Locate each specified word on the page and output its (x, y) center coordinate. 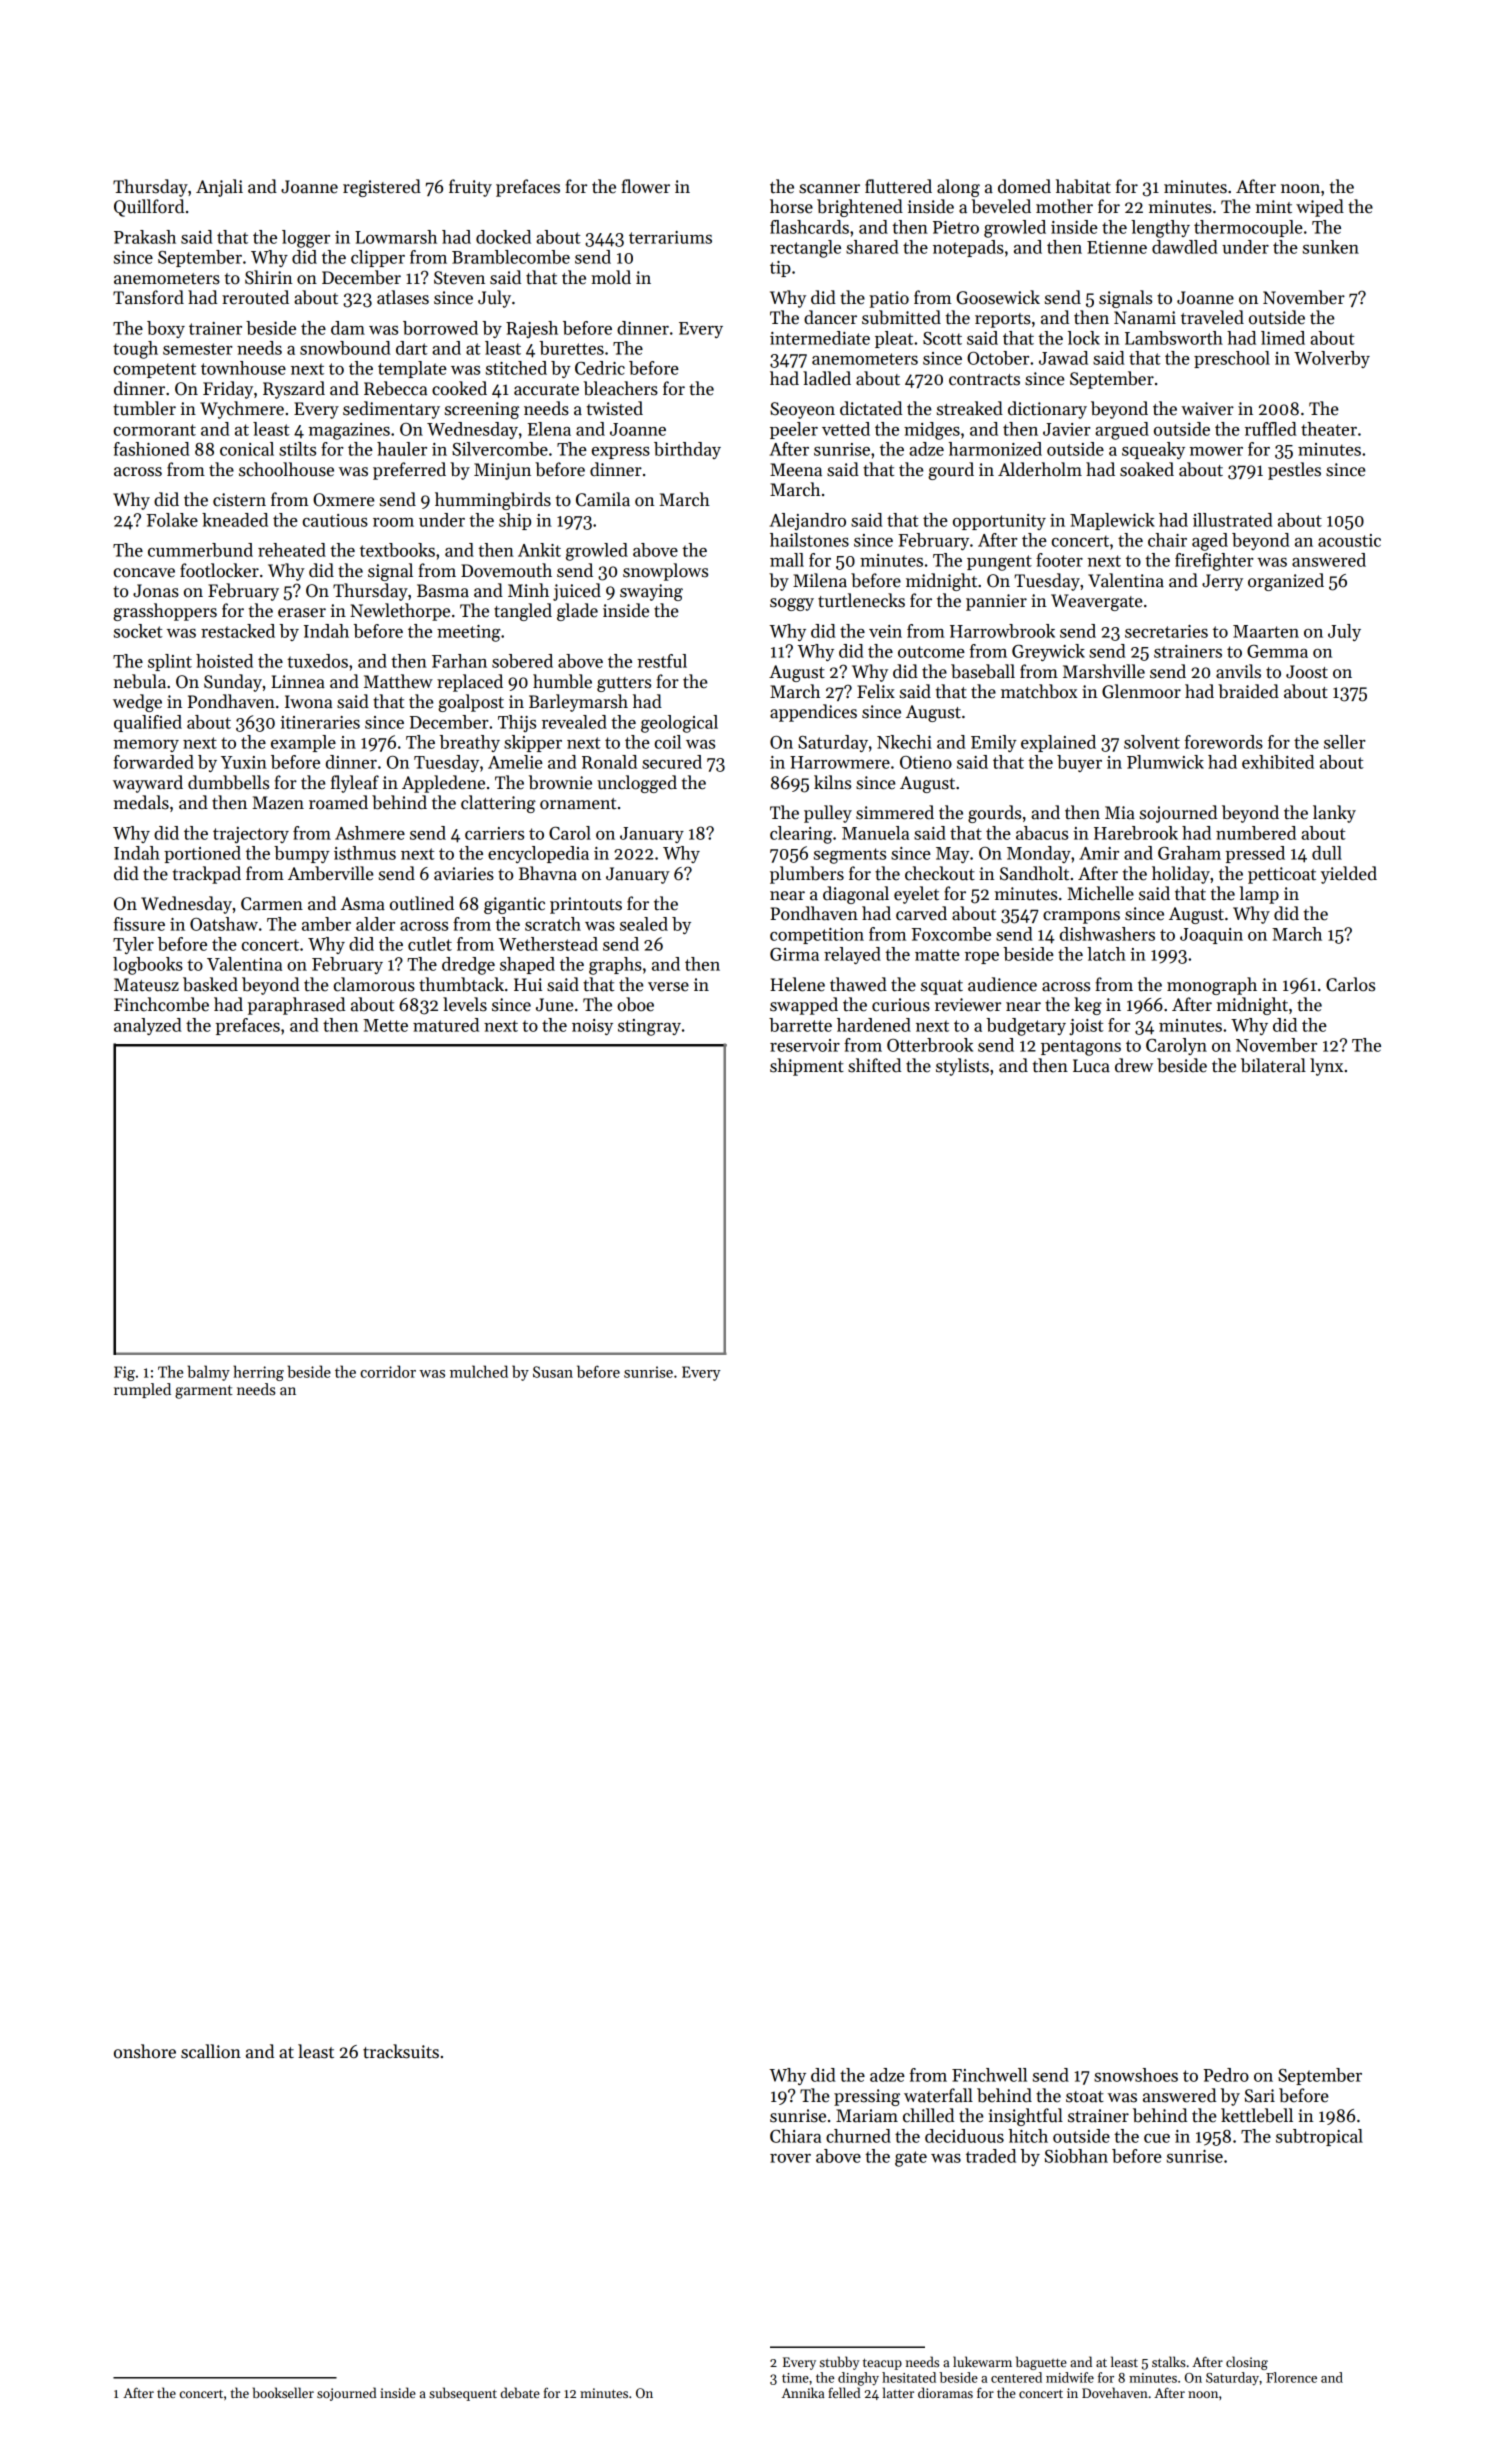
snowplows (665, 572)
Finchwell (989, 2075)
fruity (470, 188)
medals (141, 802)
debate (520, 2392)
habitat (1083, 186)
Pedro (1226, 2075)
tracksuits (401, 2051)
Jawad (1063, 358)
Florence (1291, 2377)
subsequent (463, 2394)
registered (382, 188)
